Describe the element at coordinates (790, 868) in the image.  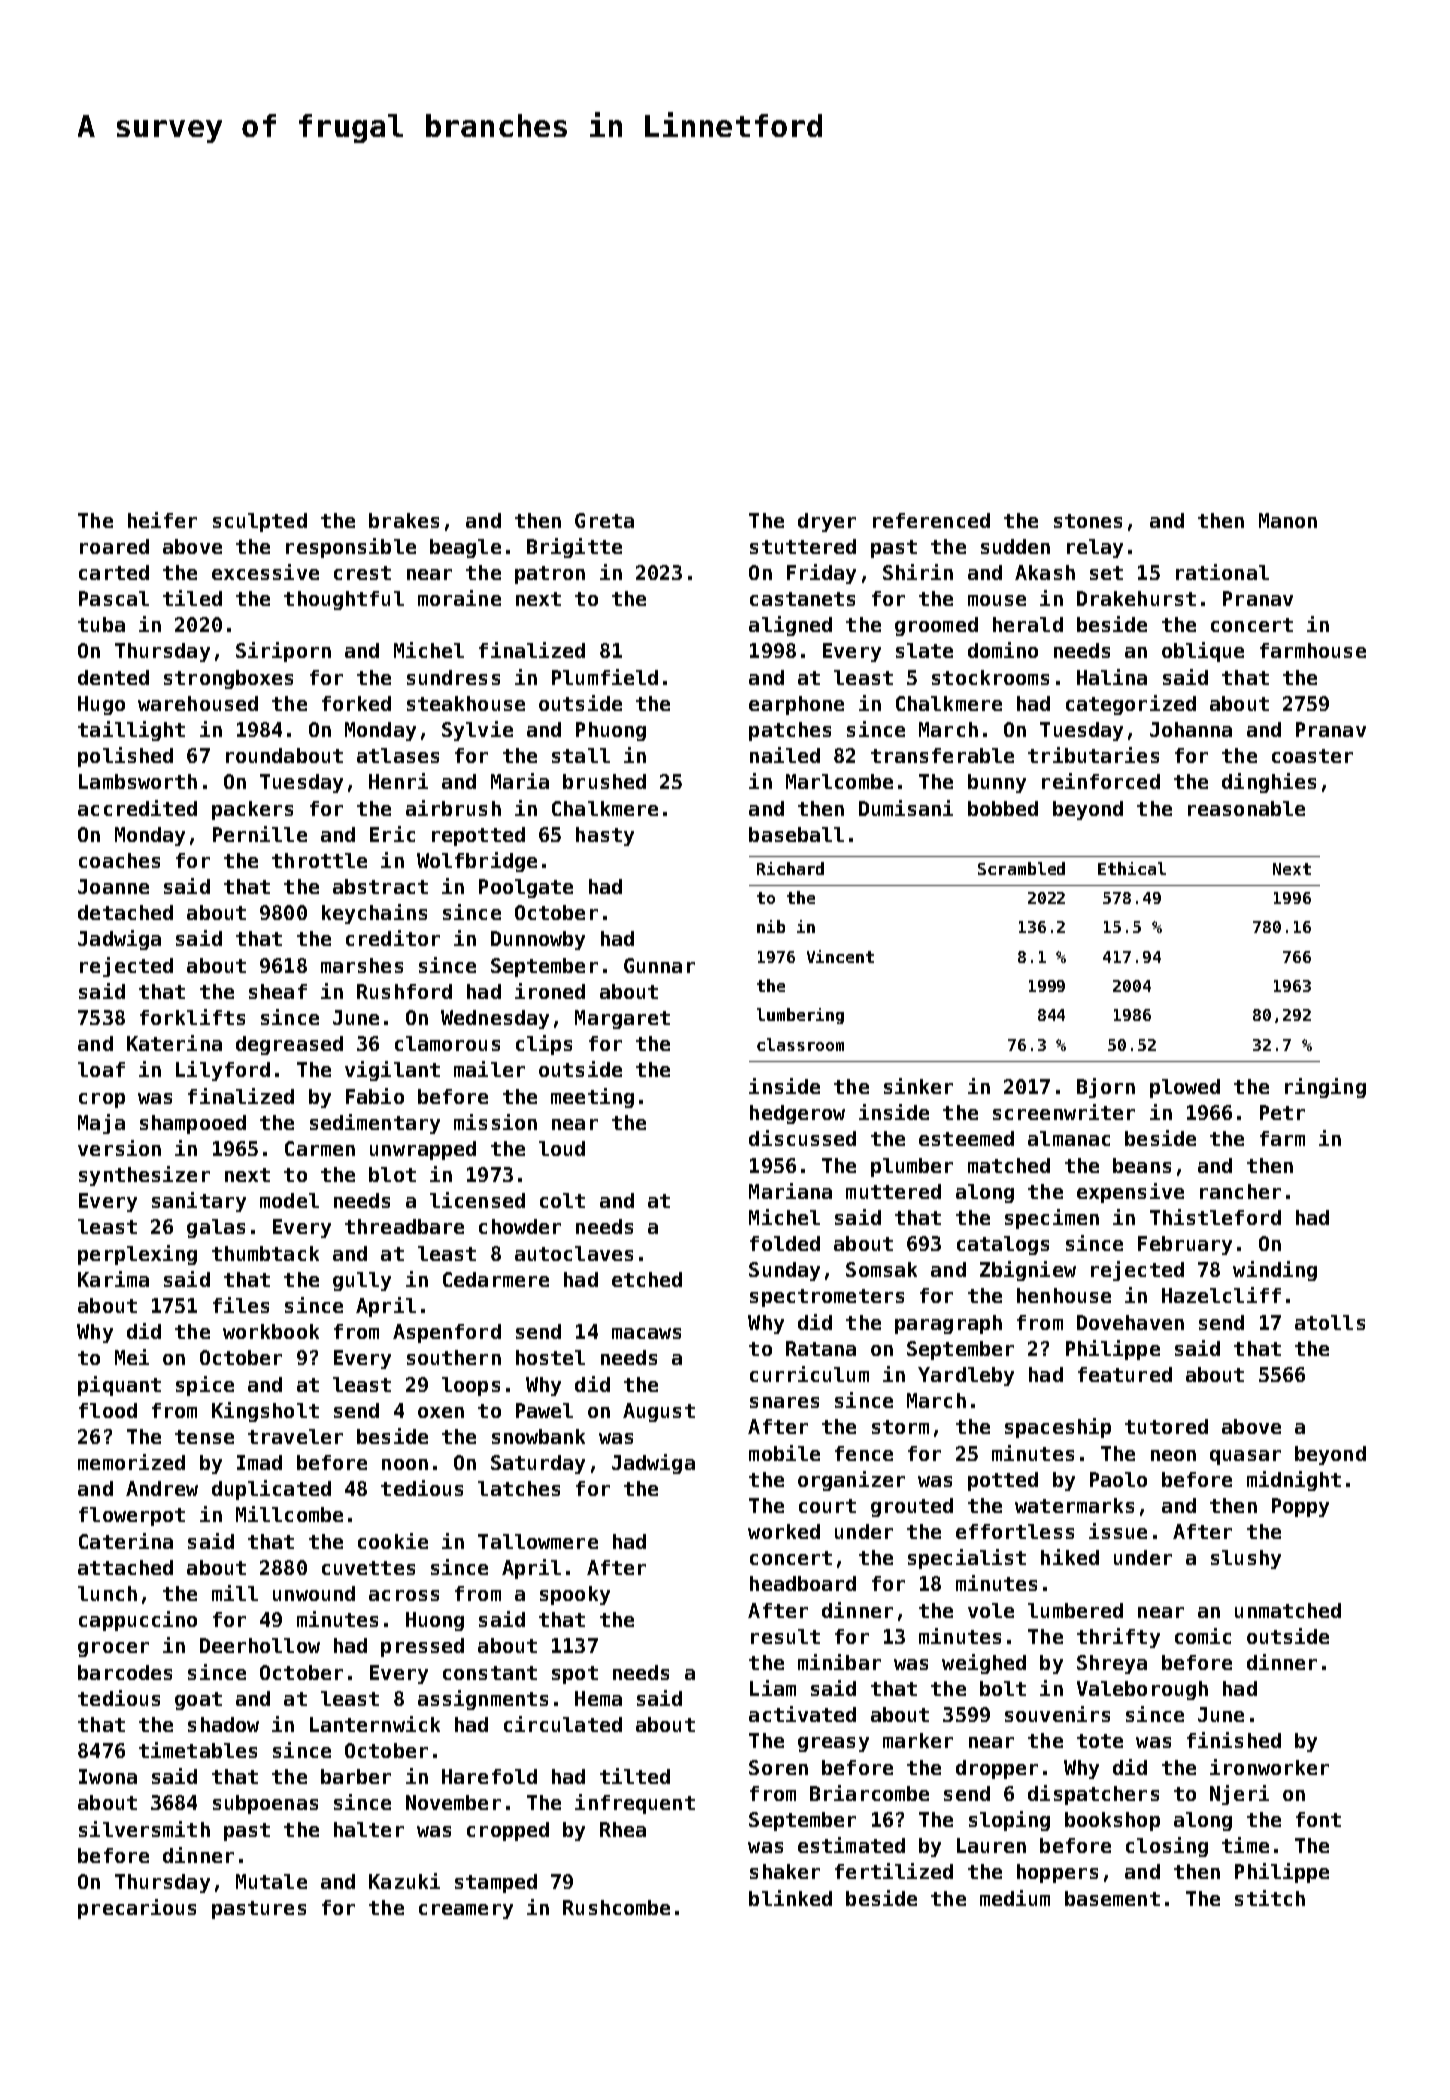
I see `Richard` at that location.
